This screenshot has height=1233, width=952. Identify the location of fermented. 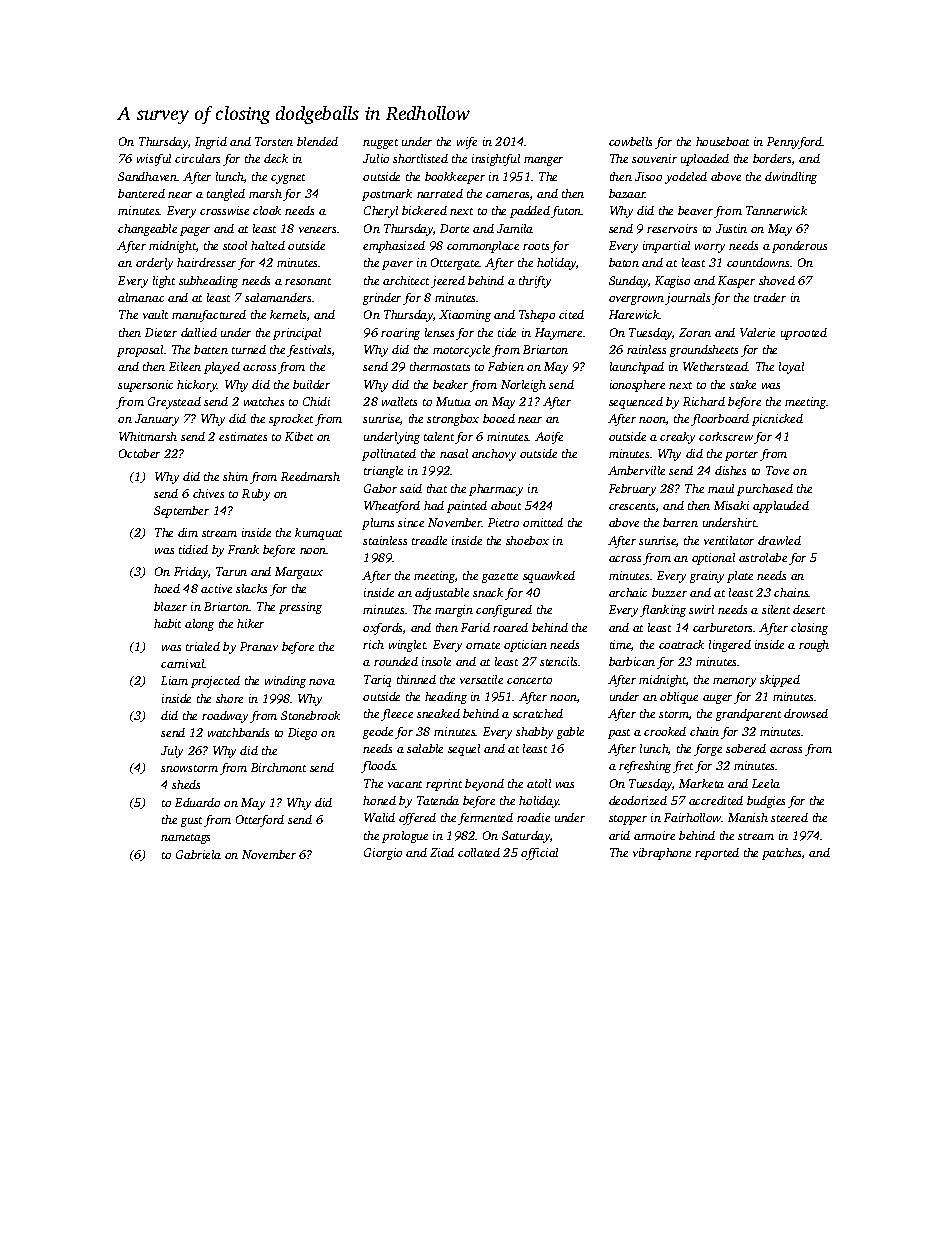
(485, 819).
